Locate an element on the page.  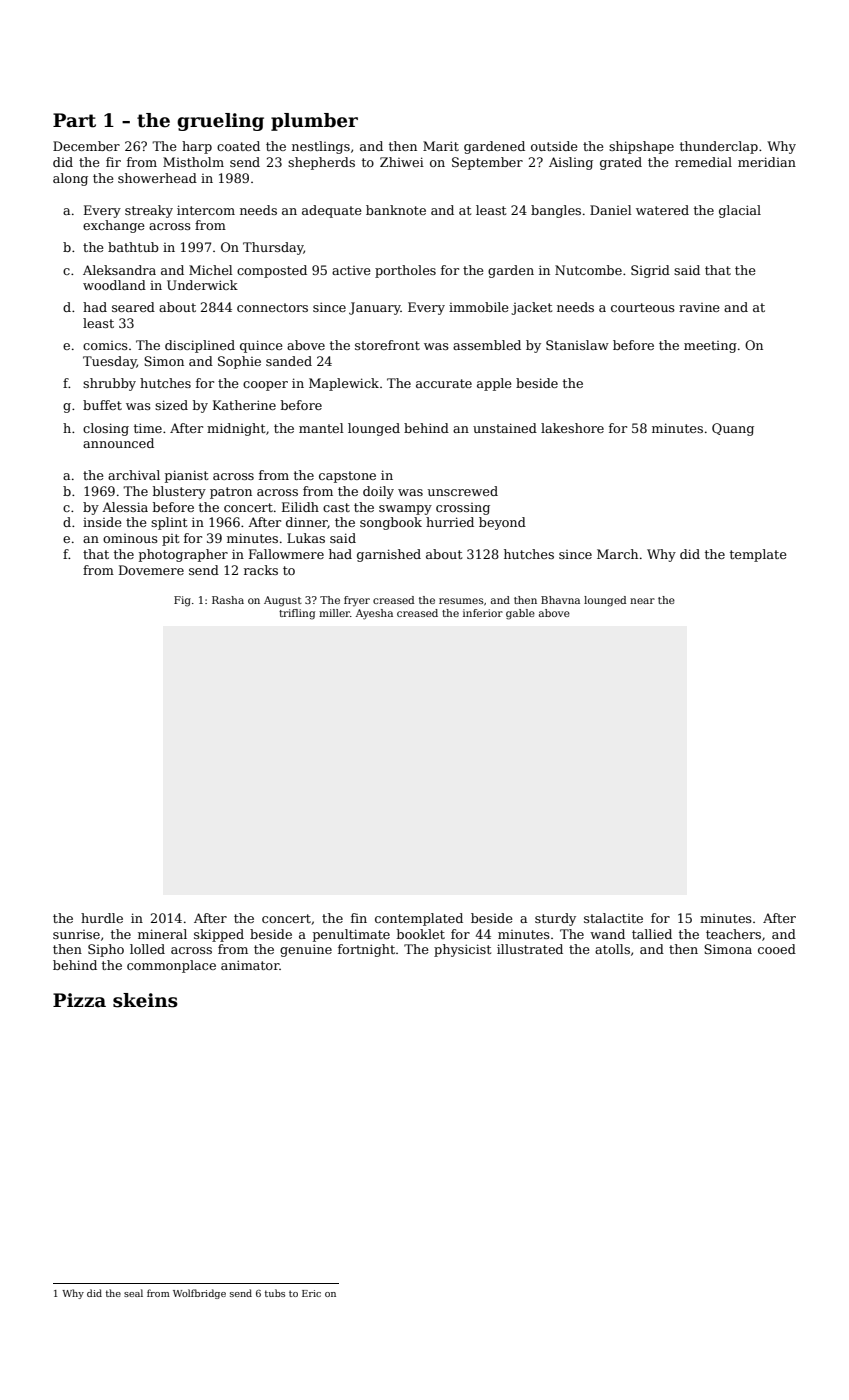
Eric is located at coordinates (311, 1293).
